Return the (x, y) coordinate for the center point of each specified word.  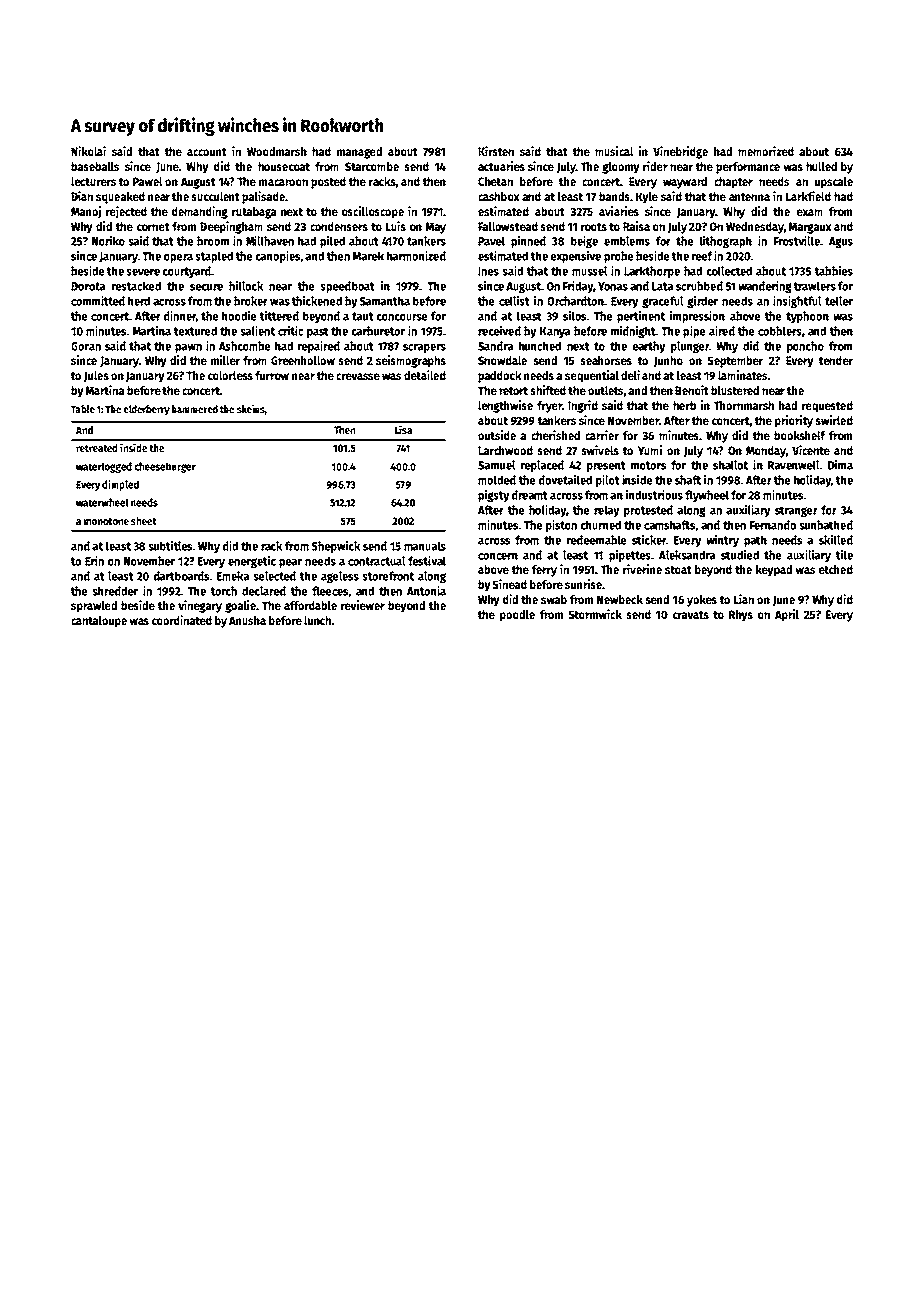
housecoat (284, 166)
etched (836, 569)
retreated (97, 448)
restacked (136, 286)
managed (359, 153)
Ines (488, 271)
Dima (840, 465)
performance (748, 168)
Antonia (426, 590)
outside (497, 435)
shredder (115, 591)
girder (702, 302)
